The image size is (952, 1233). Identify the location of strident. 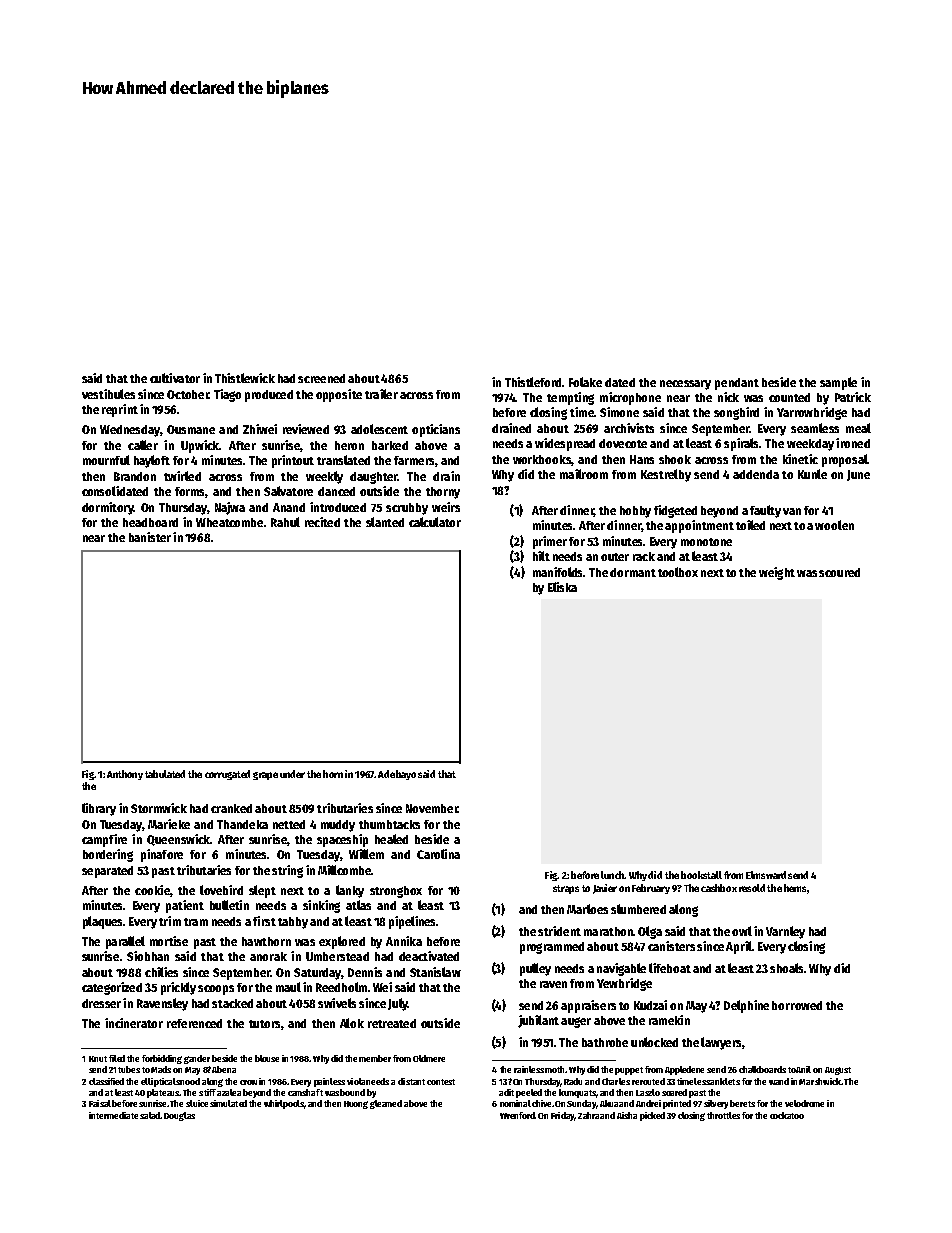
(559, 931).
